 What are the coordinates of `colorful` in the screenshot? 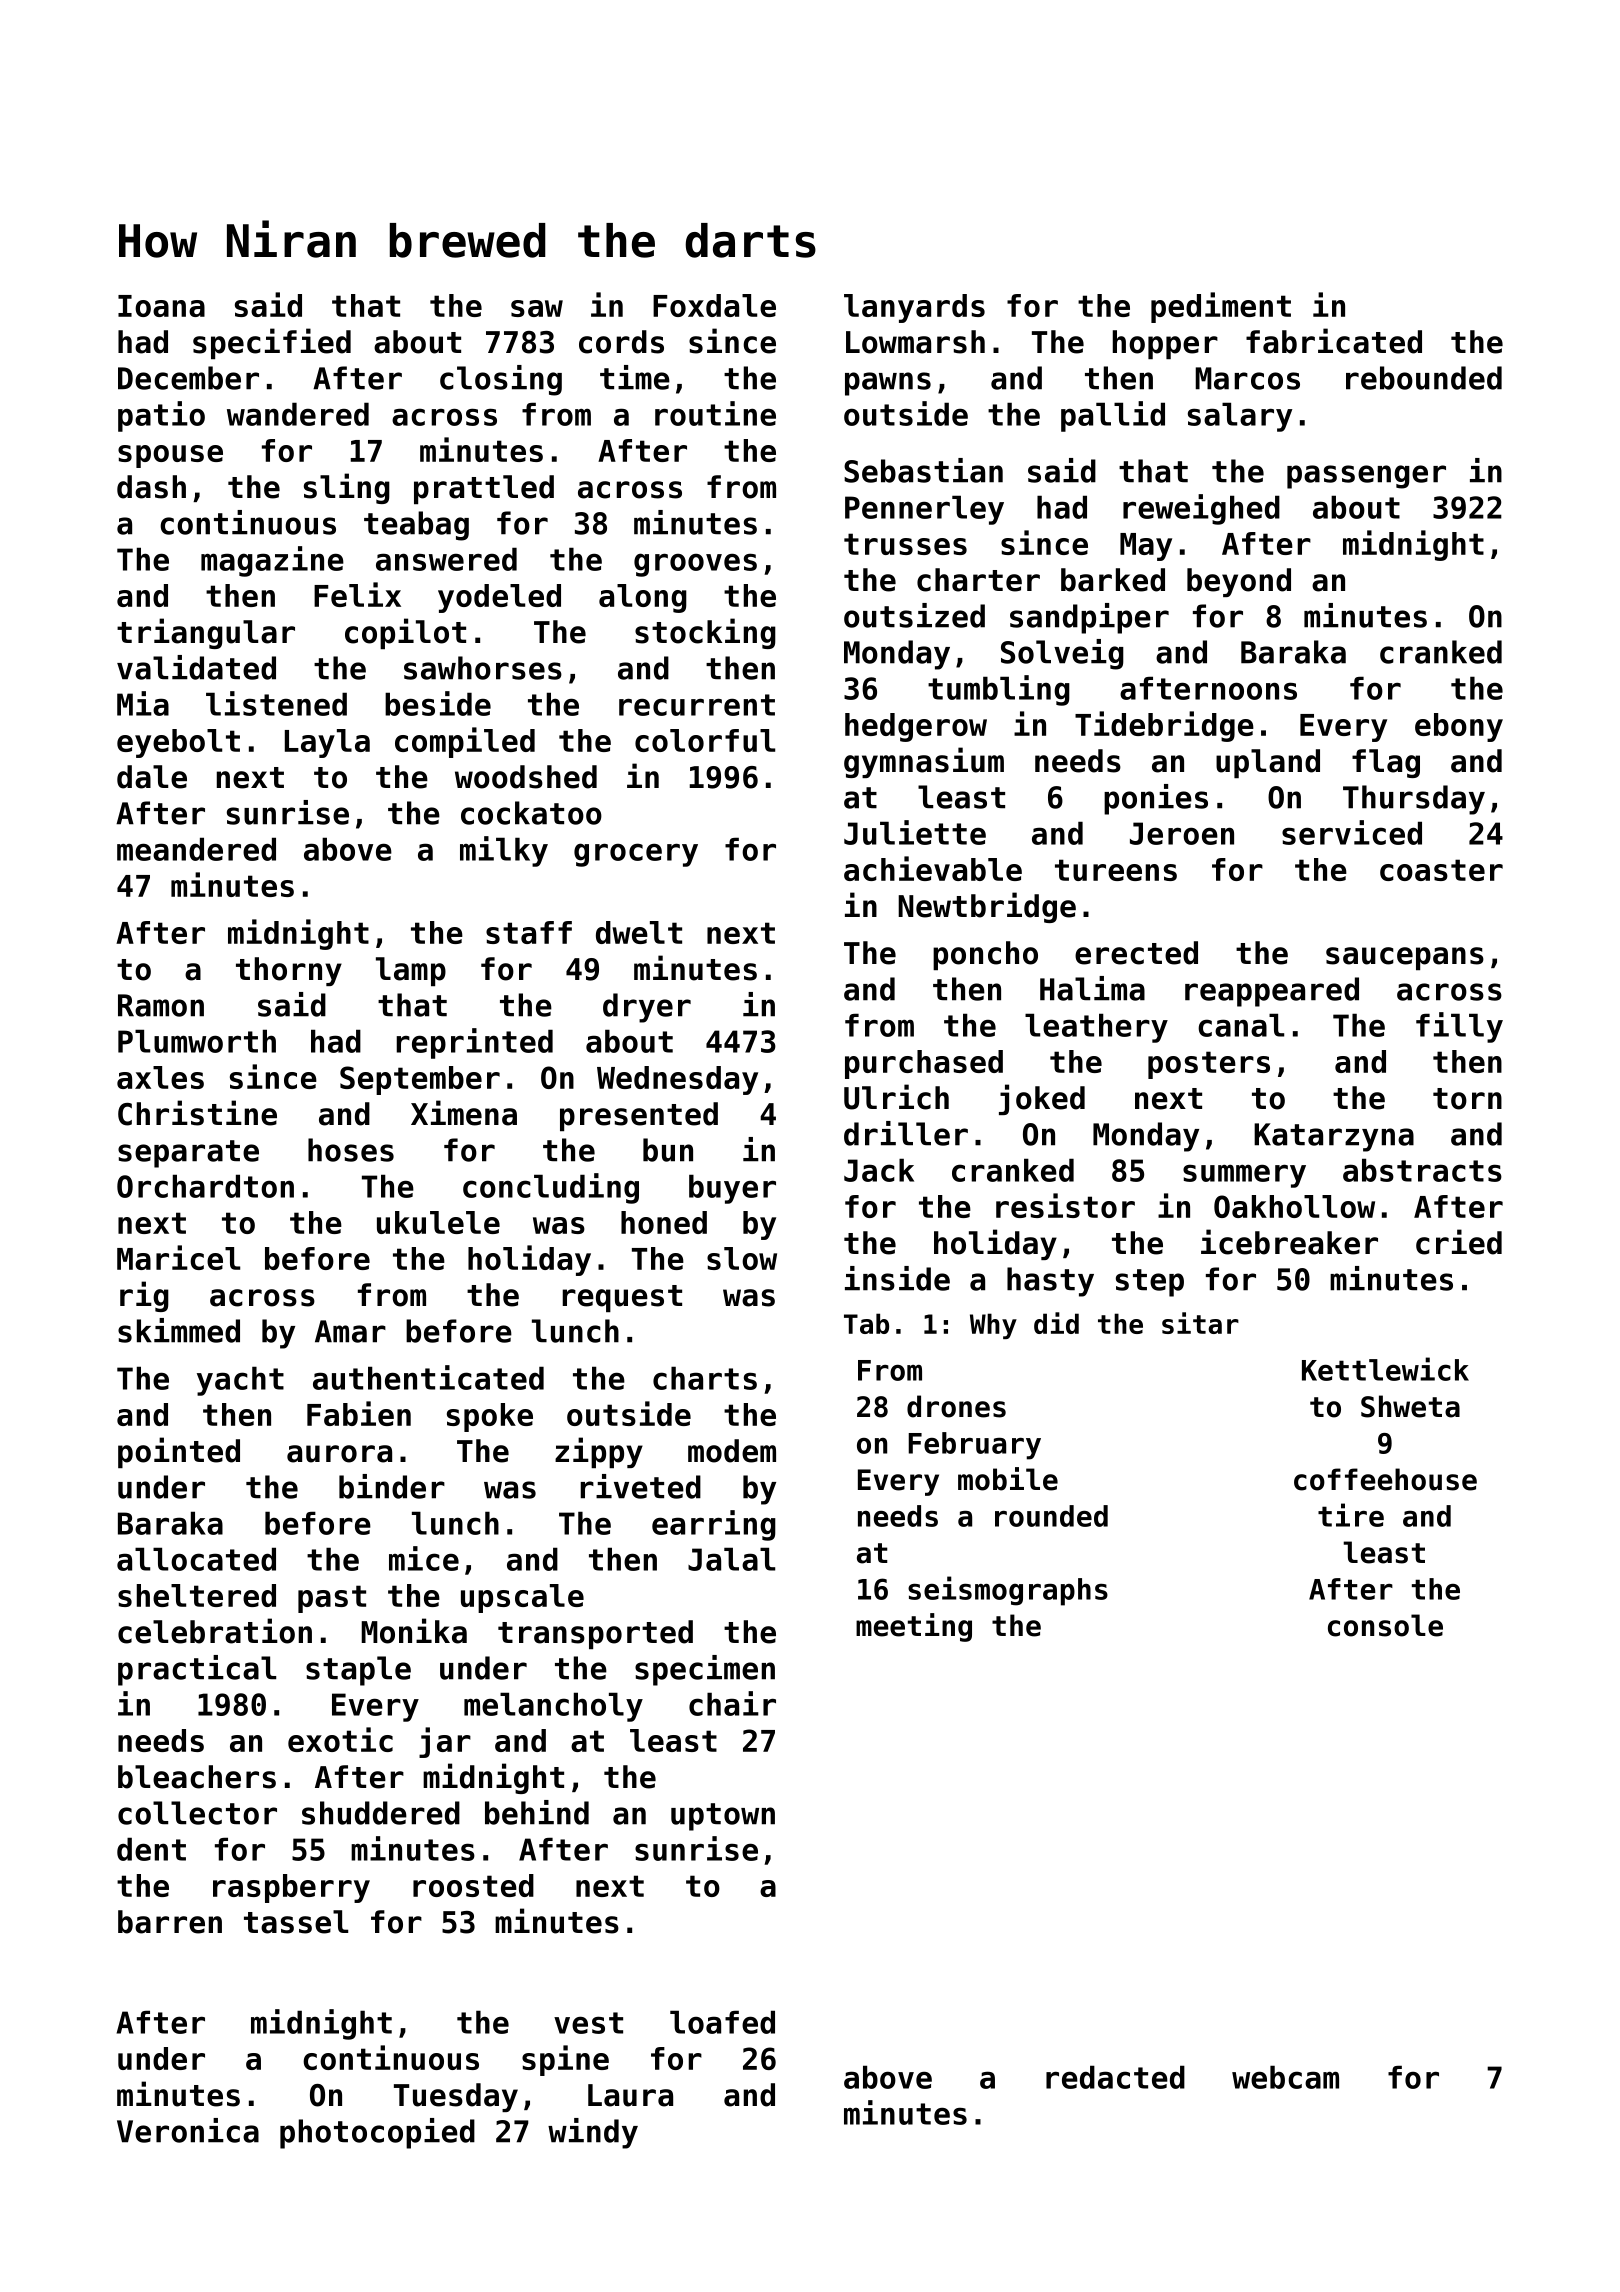 It's located at (705, 740).
